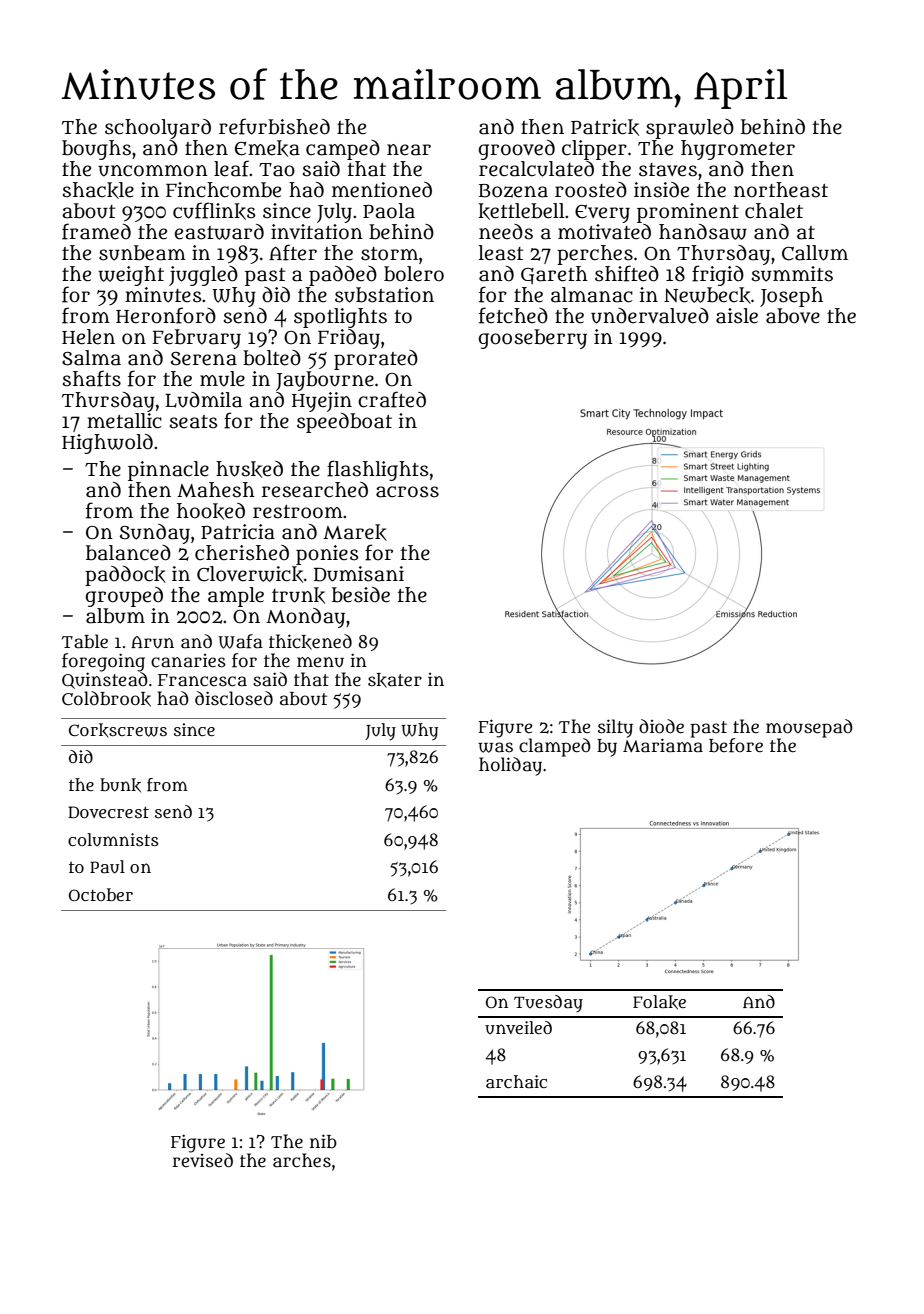 The width and height of the screenshot is (924, 1314). I want to click on mousepad, so click(809, 728).
